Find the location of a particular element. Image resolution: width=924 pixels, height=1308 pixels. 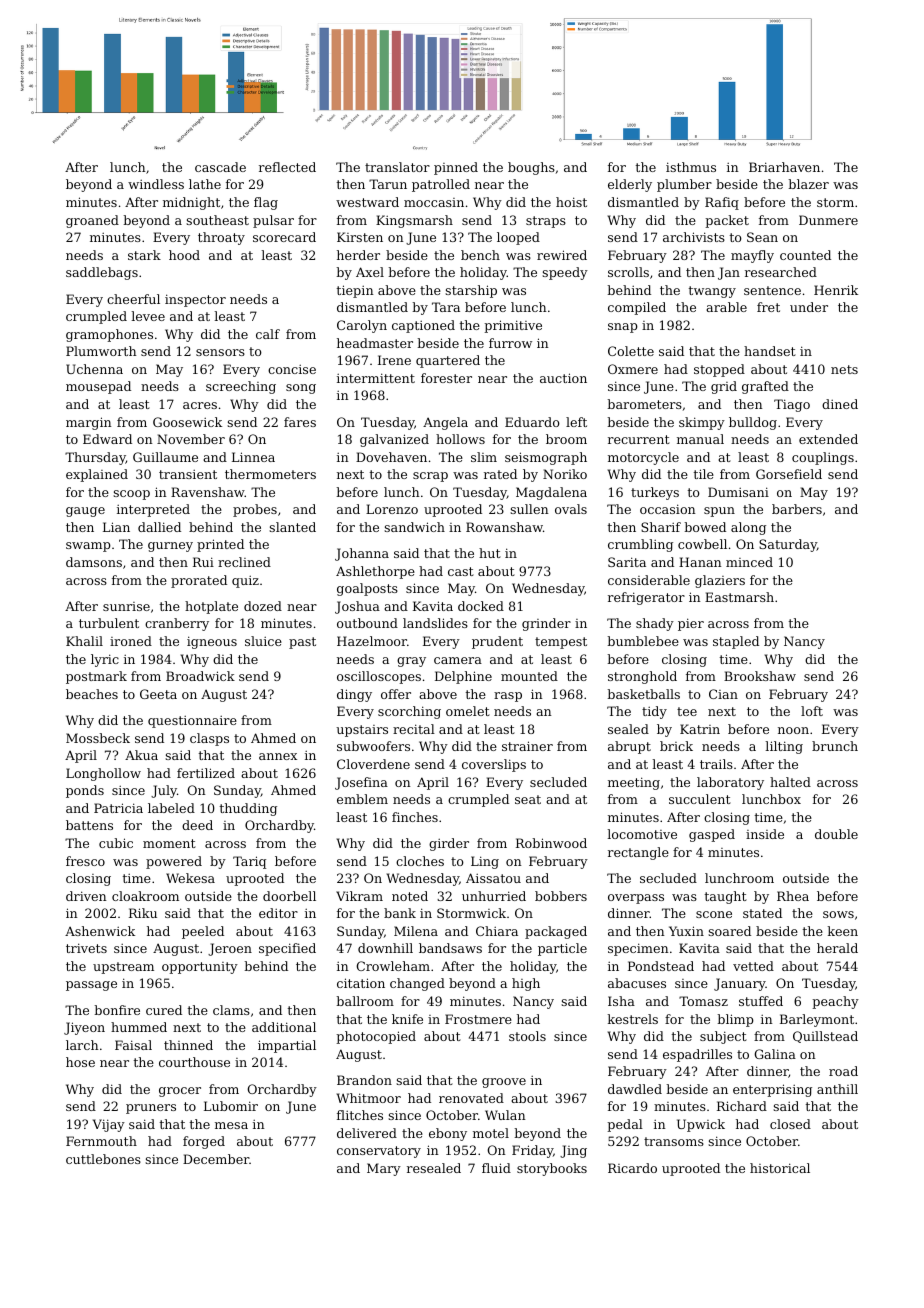

thudding is located at coordinates (248, 809).
